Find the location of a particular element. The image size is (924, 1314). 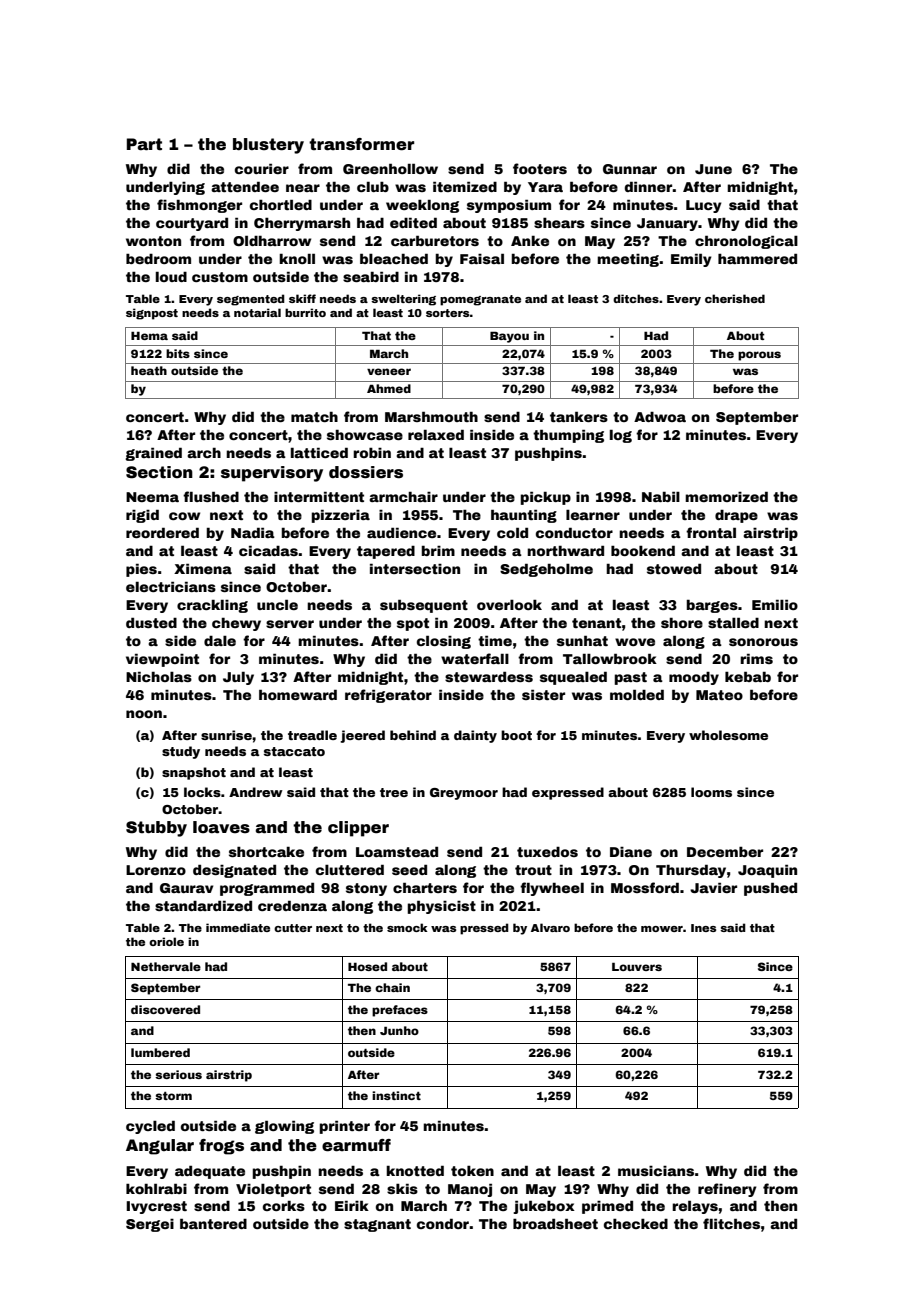

spot is located at coordinates (413, 624).
